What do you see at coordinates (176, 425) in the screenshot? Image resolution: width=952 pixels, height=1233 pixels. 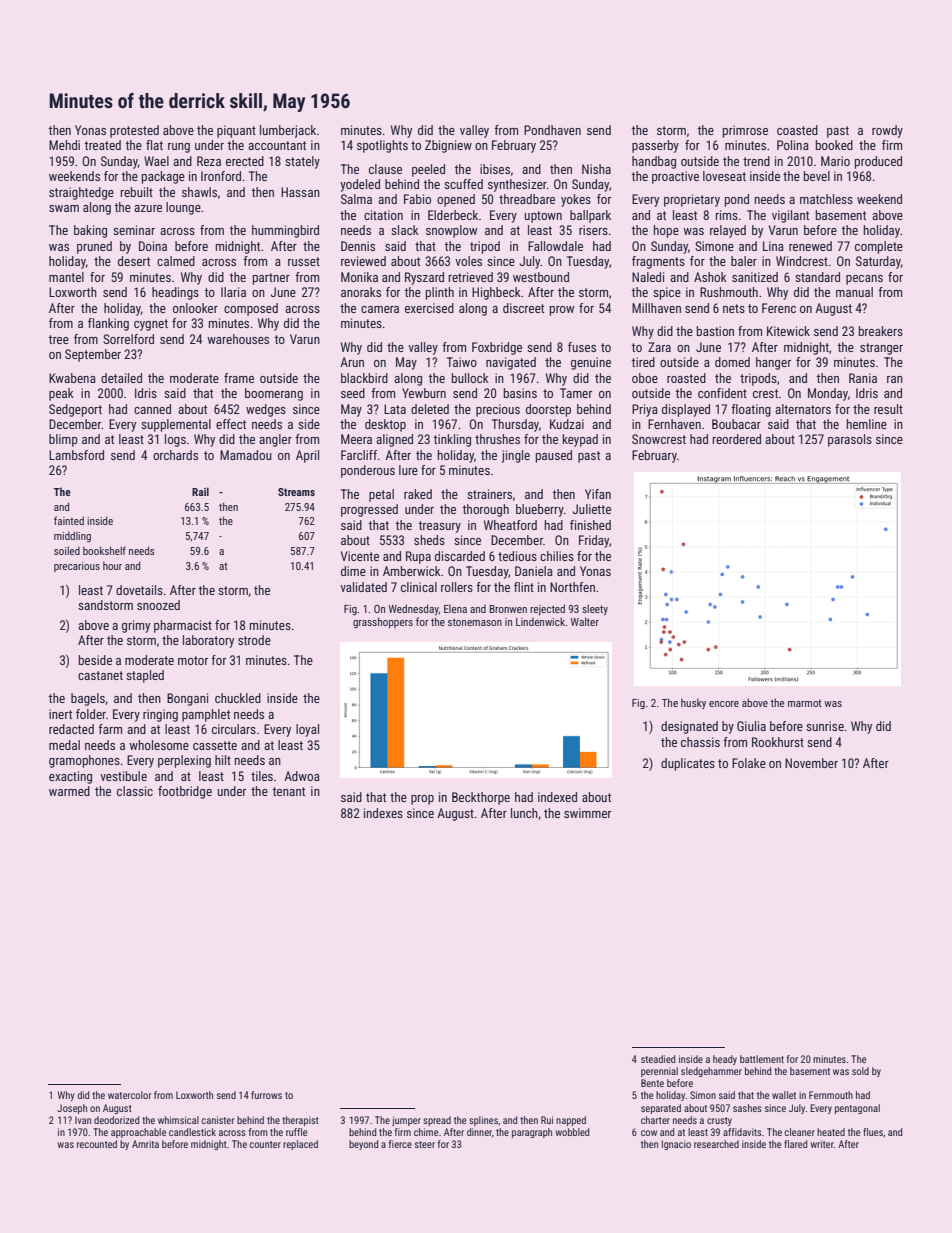 I see `supplemental` at bounding box center [176, 425].
